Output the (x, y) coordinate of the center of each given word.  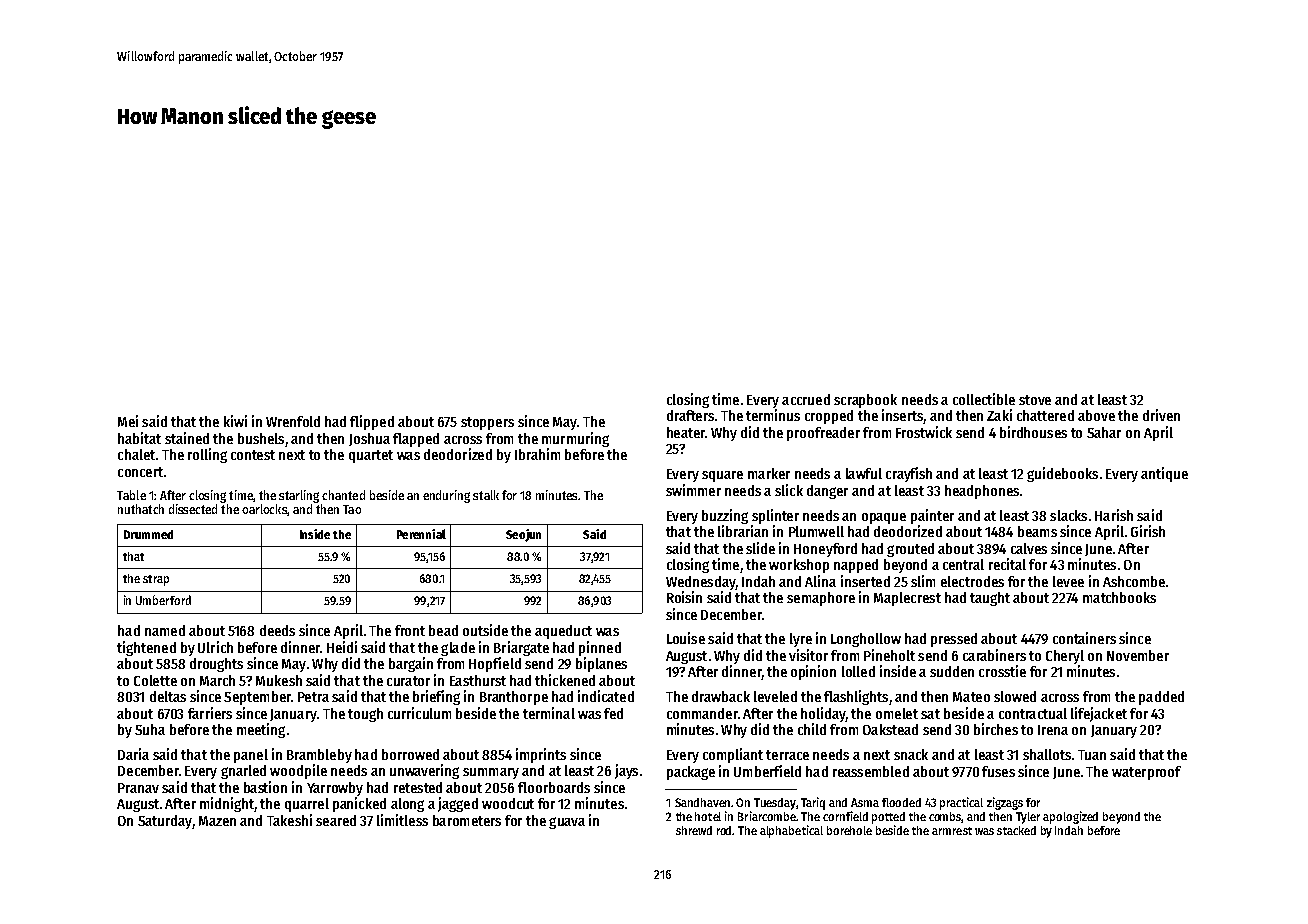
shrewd (694, 830)
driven (1161, 415)
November (1138, 655)
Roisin (684, 597)
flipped (372, 422)
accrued (806, 399)
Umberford (163, 600)
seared (336, 820)
